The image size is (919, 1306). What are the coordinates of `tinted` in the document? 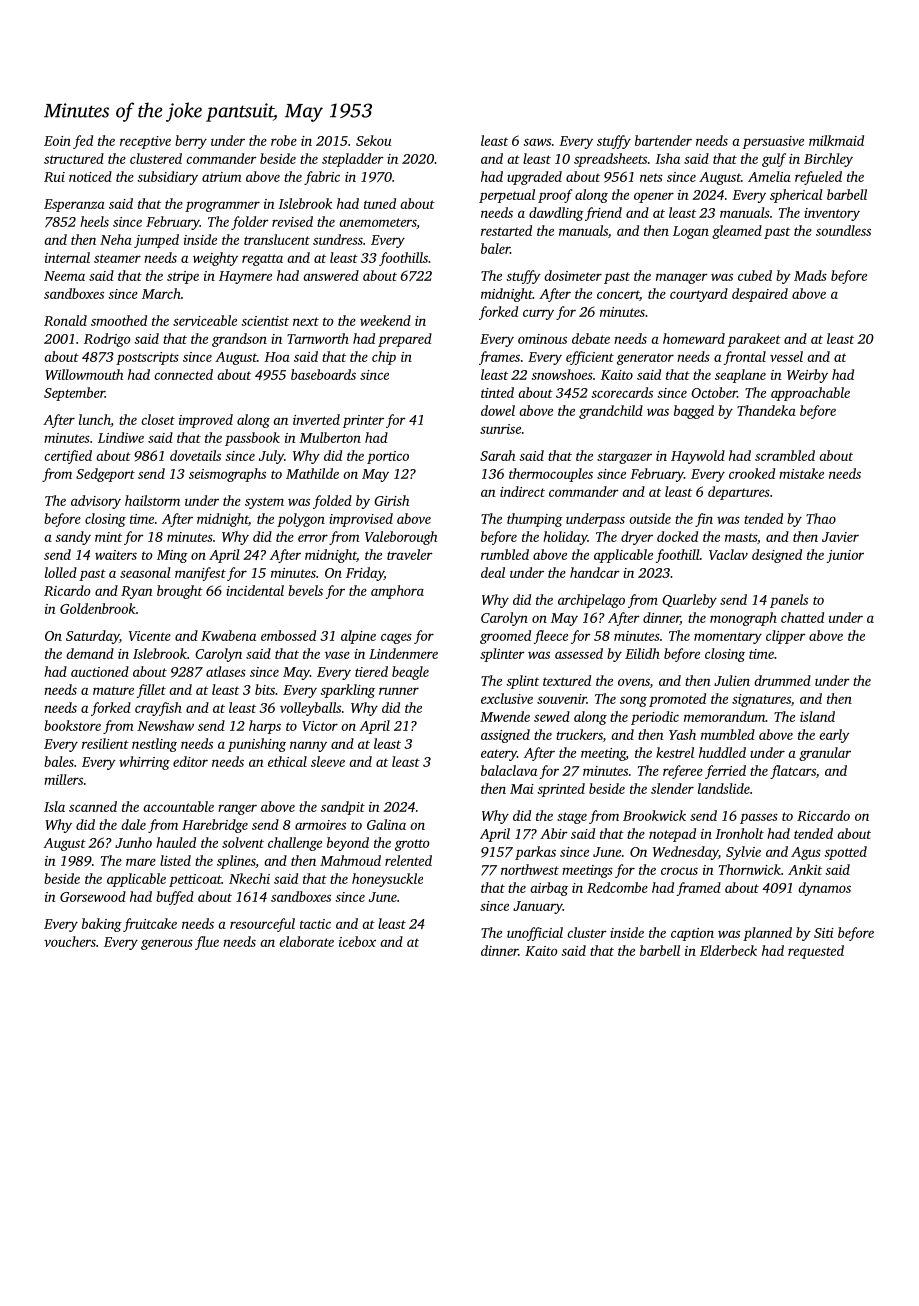 It's located at (497, 392).
